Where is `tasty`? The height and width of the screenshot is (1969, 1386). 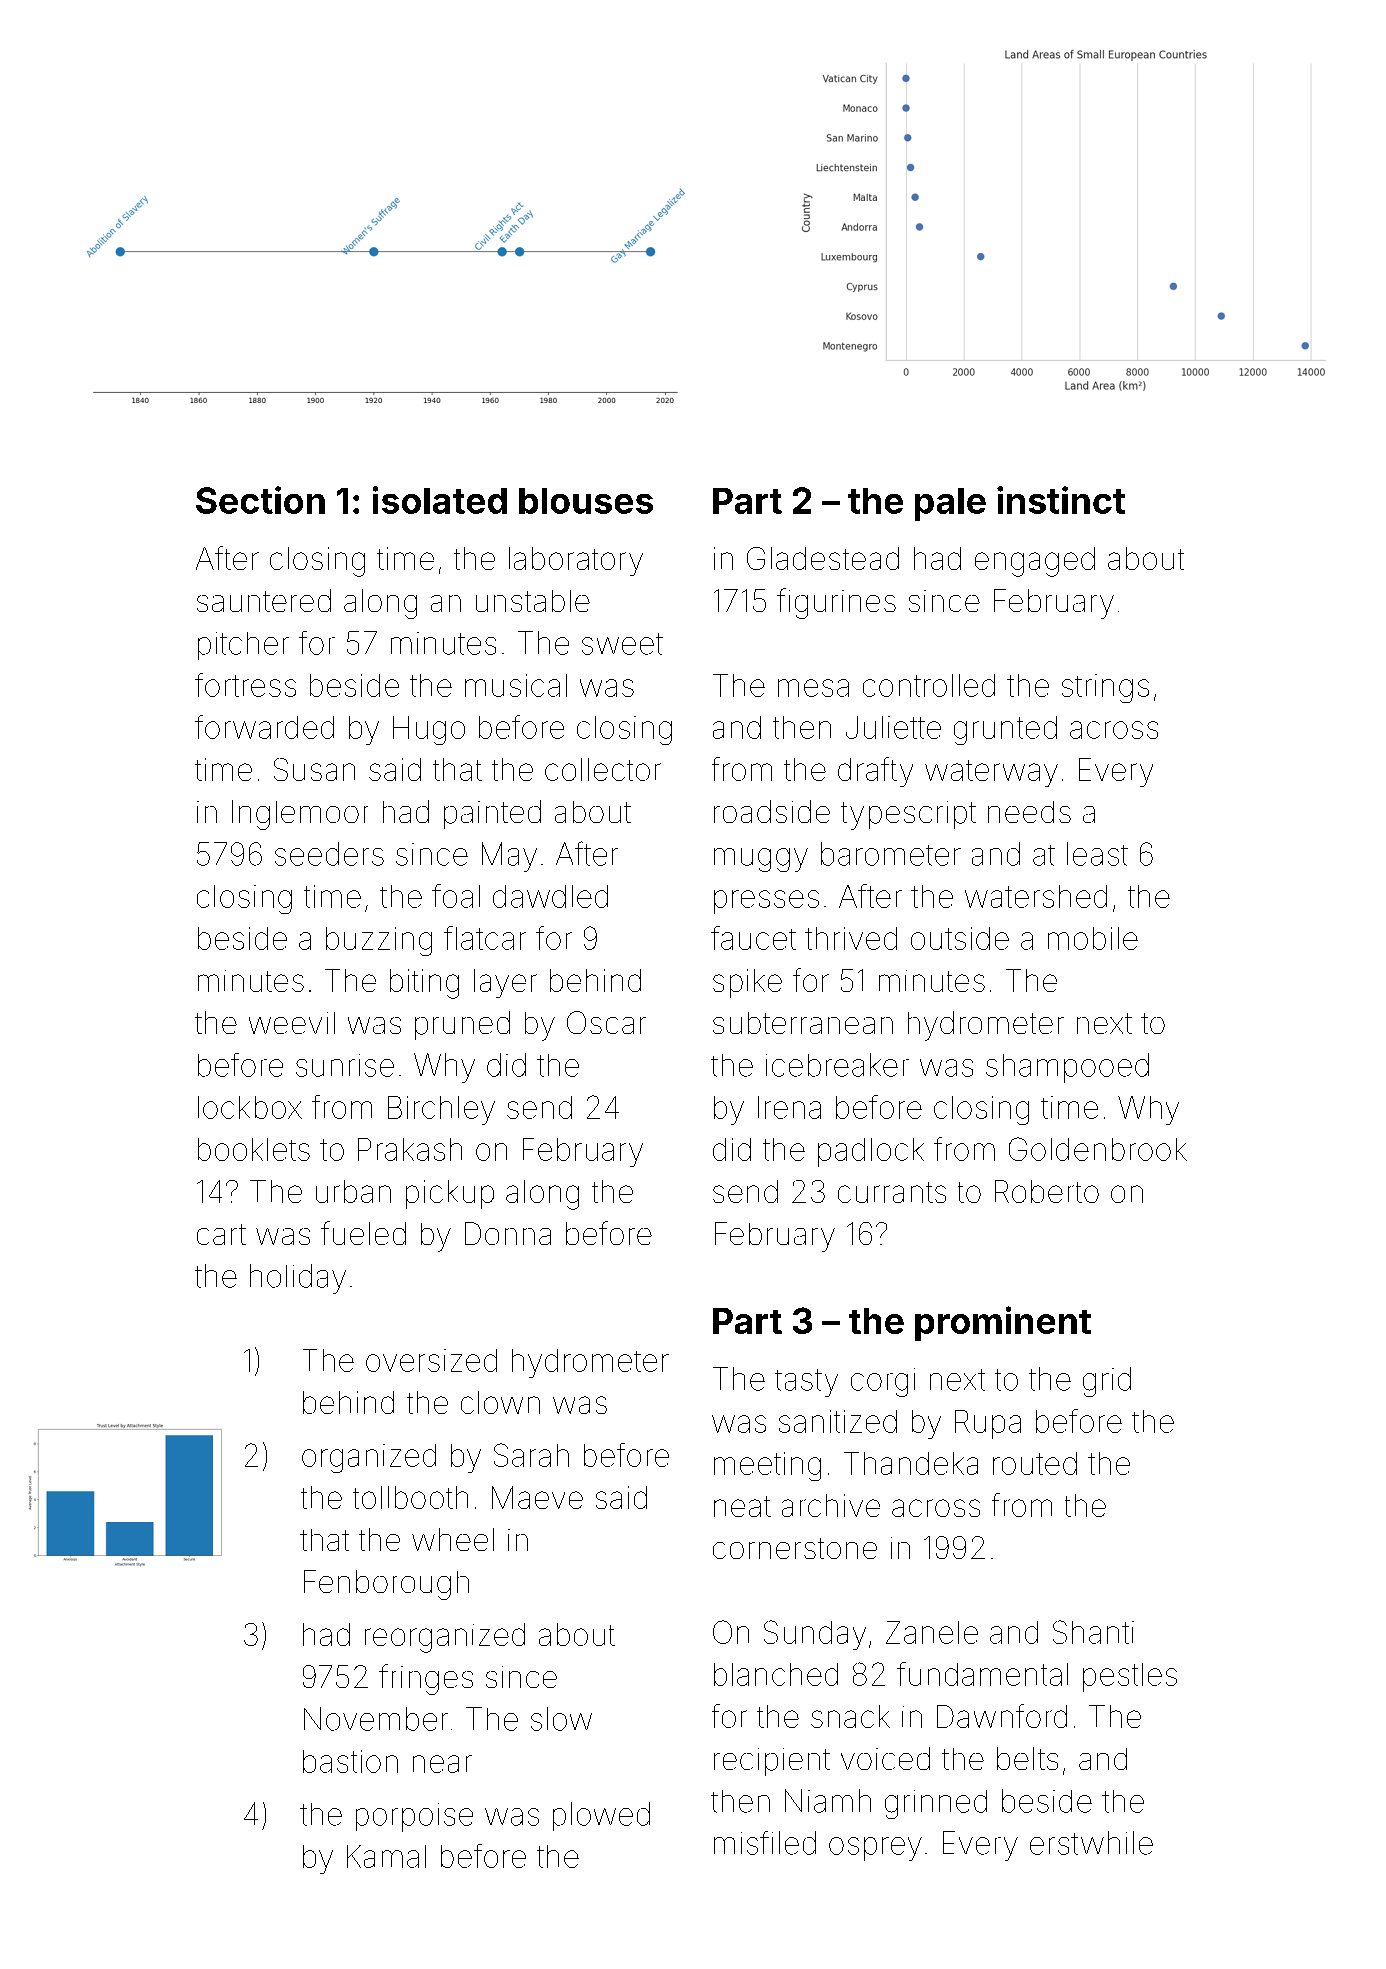
tasty is located at coordinates (806, 1383).
